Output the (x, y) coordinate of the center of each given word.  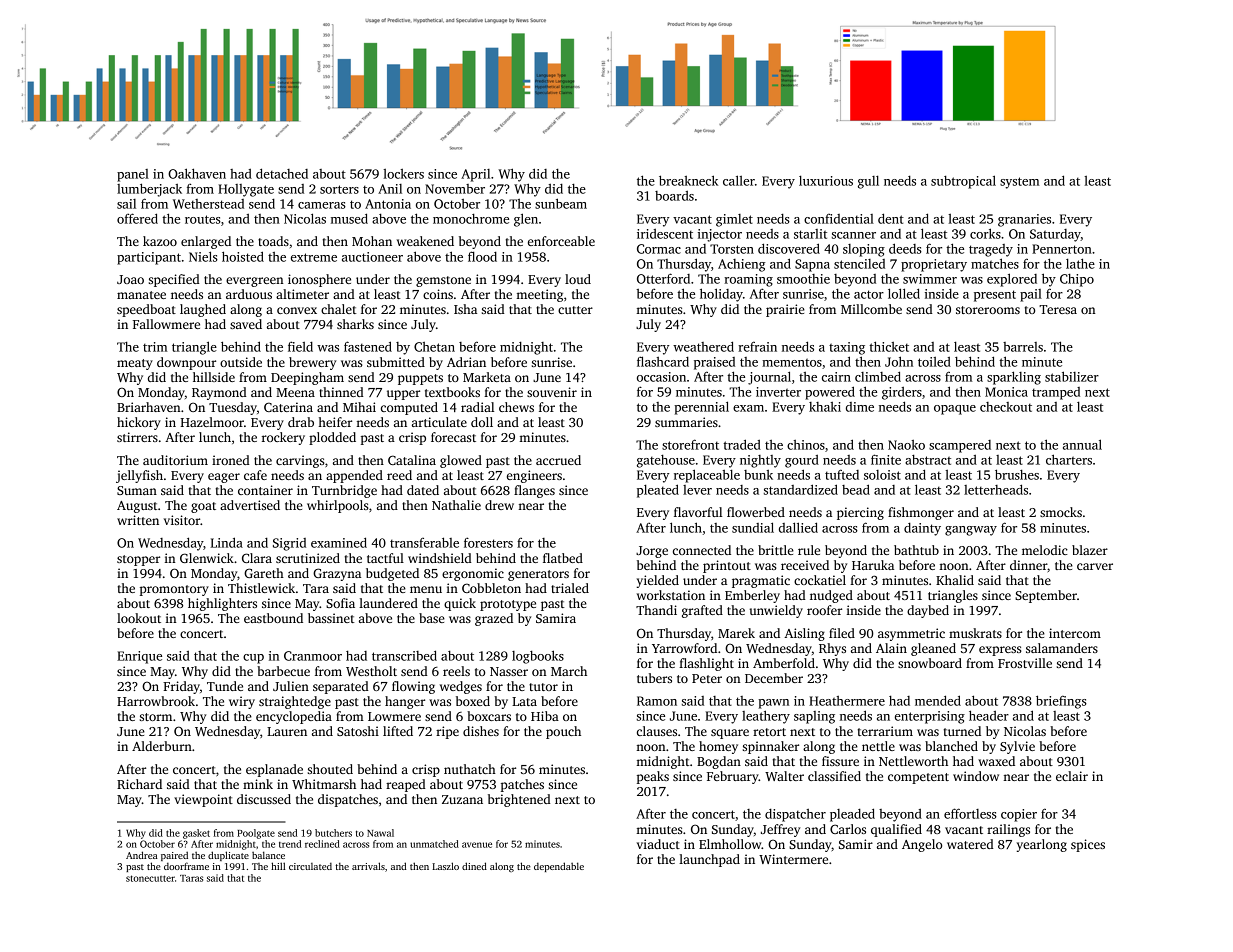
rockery (283, 438)
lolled (904, 293)
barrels (1023, 347)
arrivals (368, 866)
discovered (789, 248)
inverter (778, 392)
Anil (390, 189)
